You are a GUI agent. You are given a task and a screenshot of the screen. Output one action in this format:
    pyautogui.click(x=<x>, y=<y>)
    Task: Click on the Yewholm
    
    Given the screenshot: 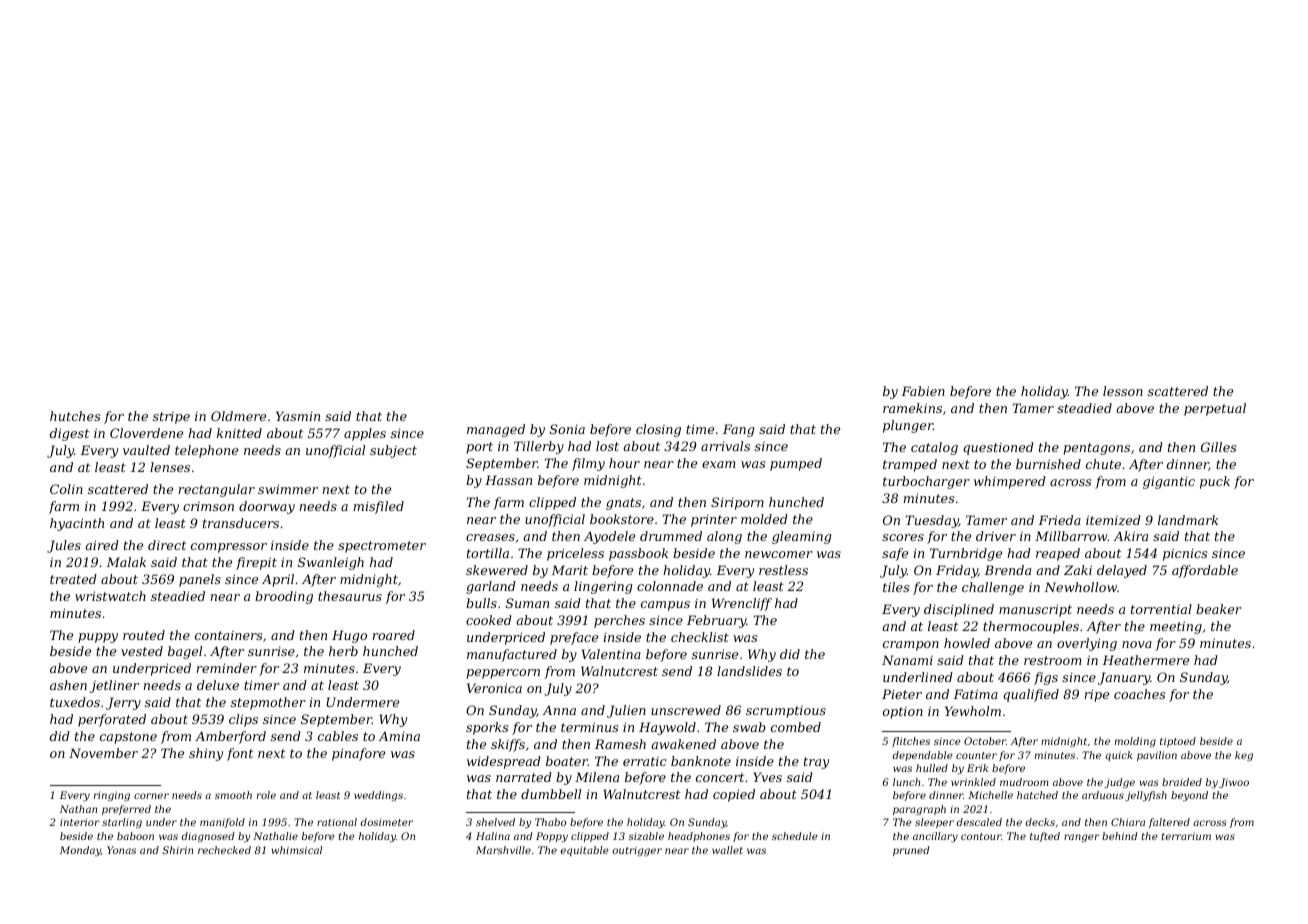 What is the action you would take?
    pyautogui.click(x=973, y=711)
